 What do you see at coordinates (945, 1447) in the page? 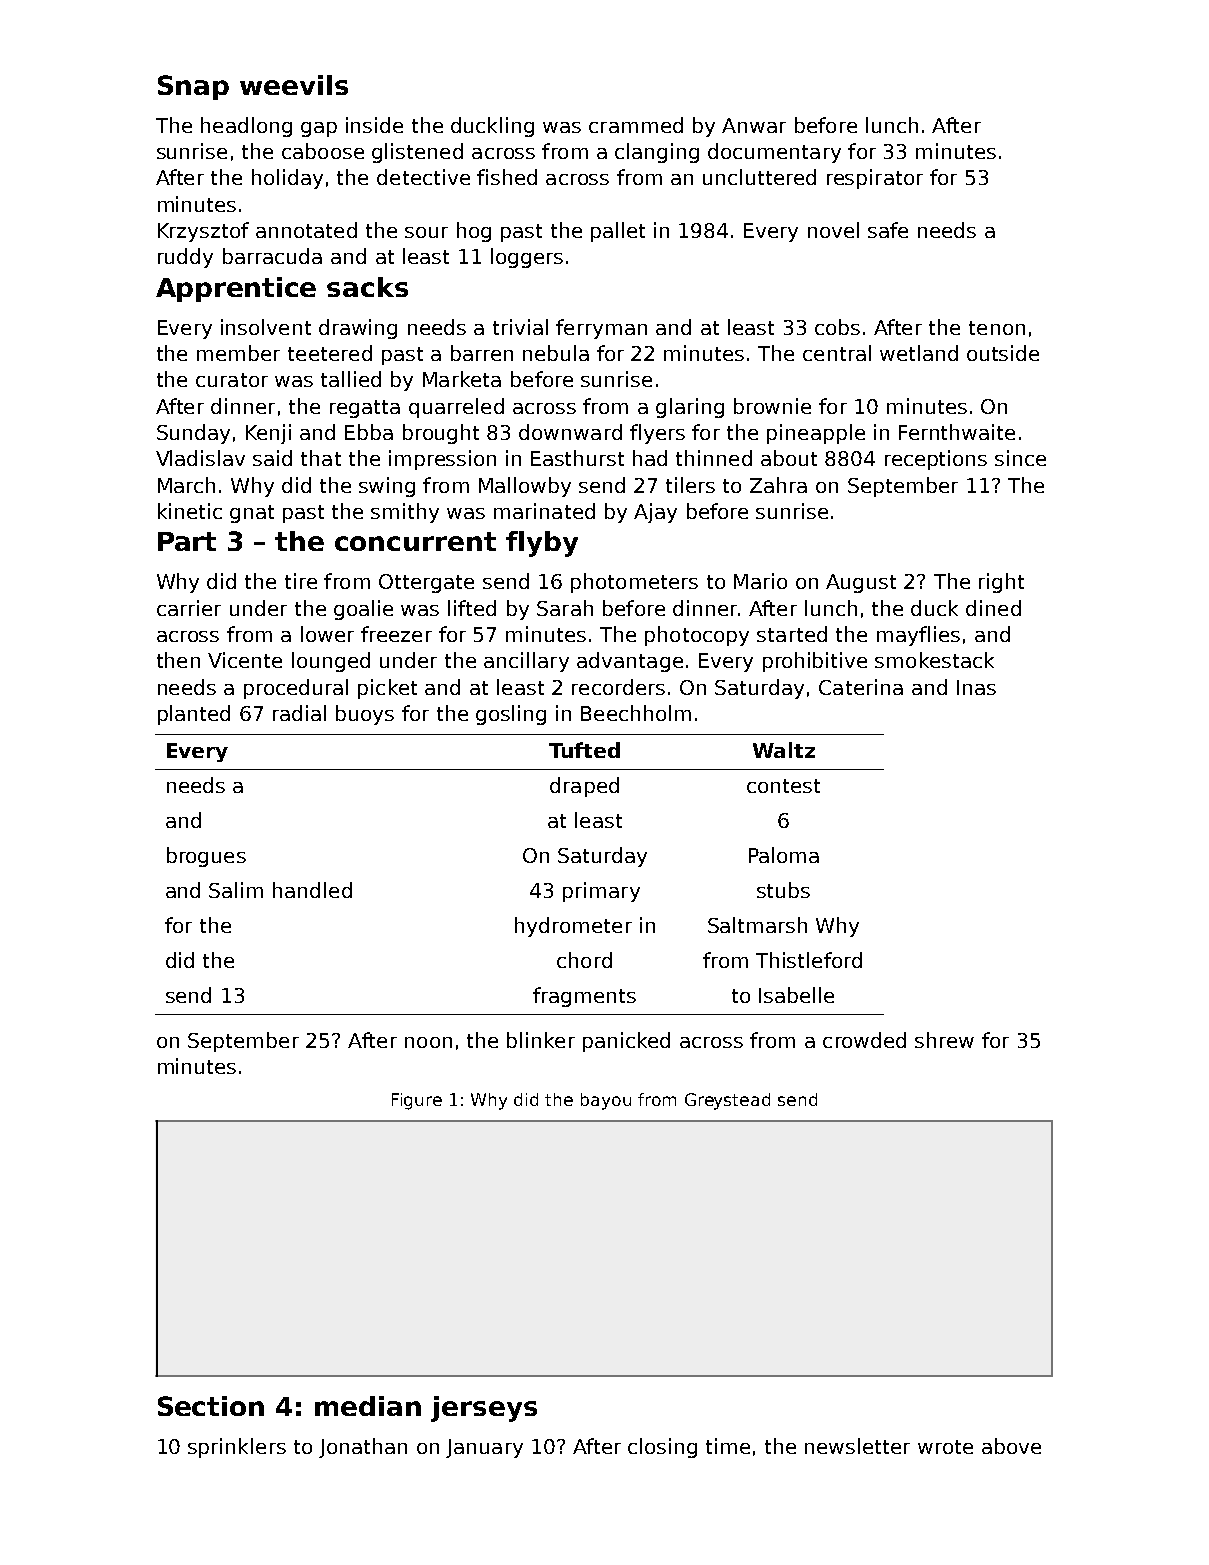
I see `wrote` at bounding box center [945, 1447].
